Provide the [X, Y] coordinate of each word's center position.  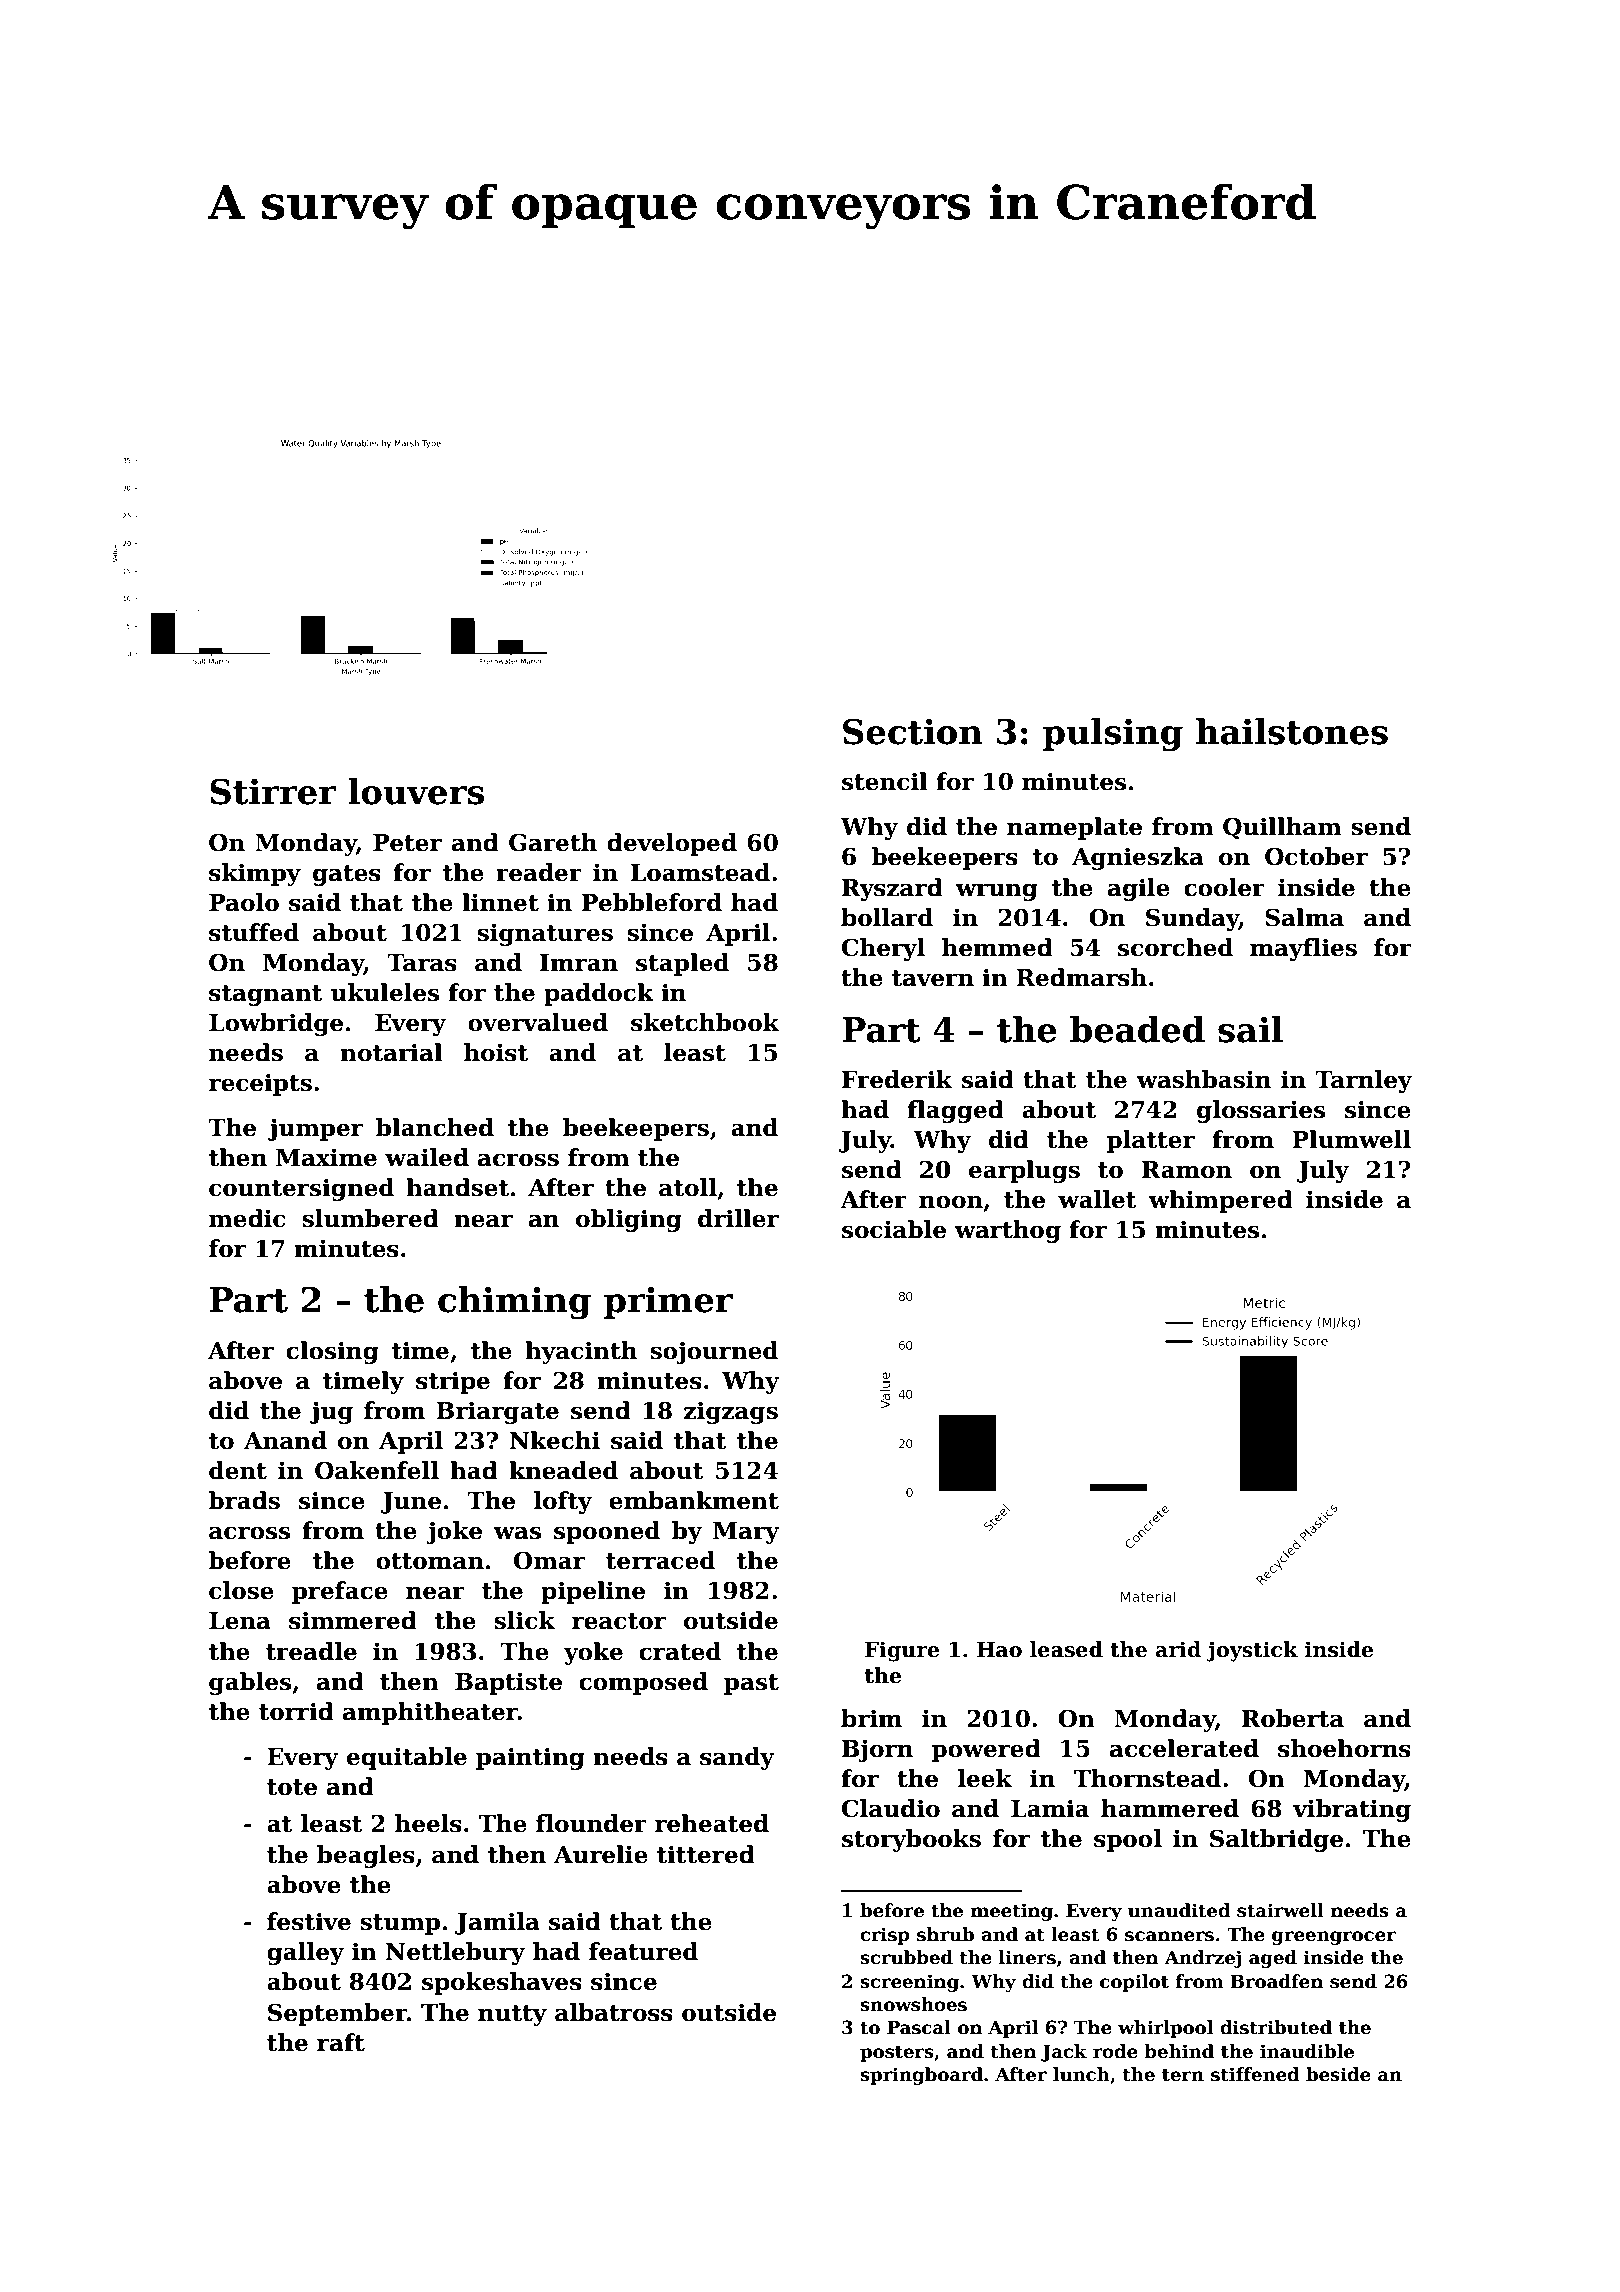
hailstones [1292, 731]
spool [1128, 1840]
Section [912, 731]
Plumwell [1351, 1139]
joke [454, 1532]
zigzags [731, 1412]
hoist [496, 1052]
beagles [366, 1856]
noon [951, 1202]
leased [1066, 1649]
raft [341, 2042]
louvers [416, 791]
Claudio [891, 1808]
